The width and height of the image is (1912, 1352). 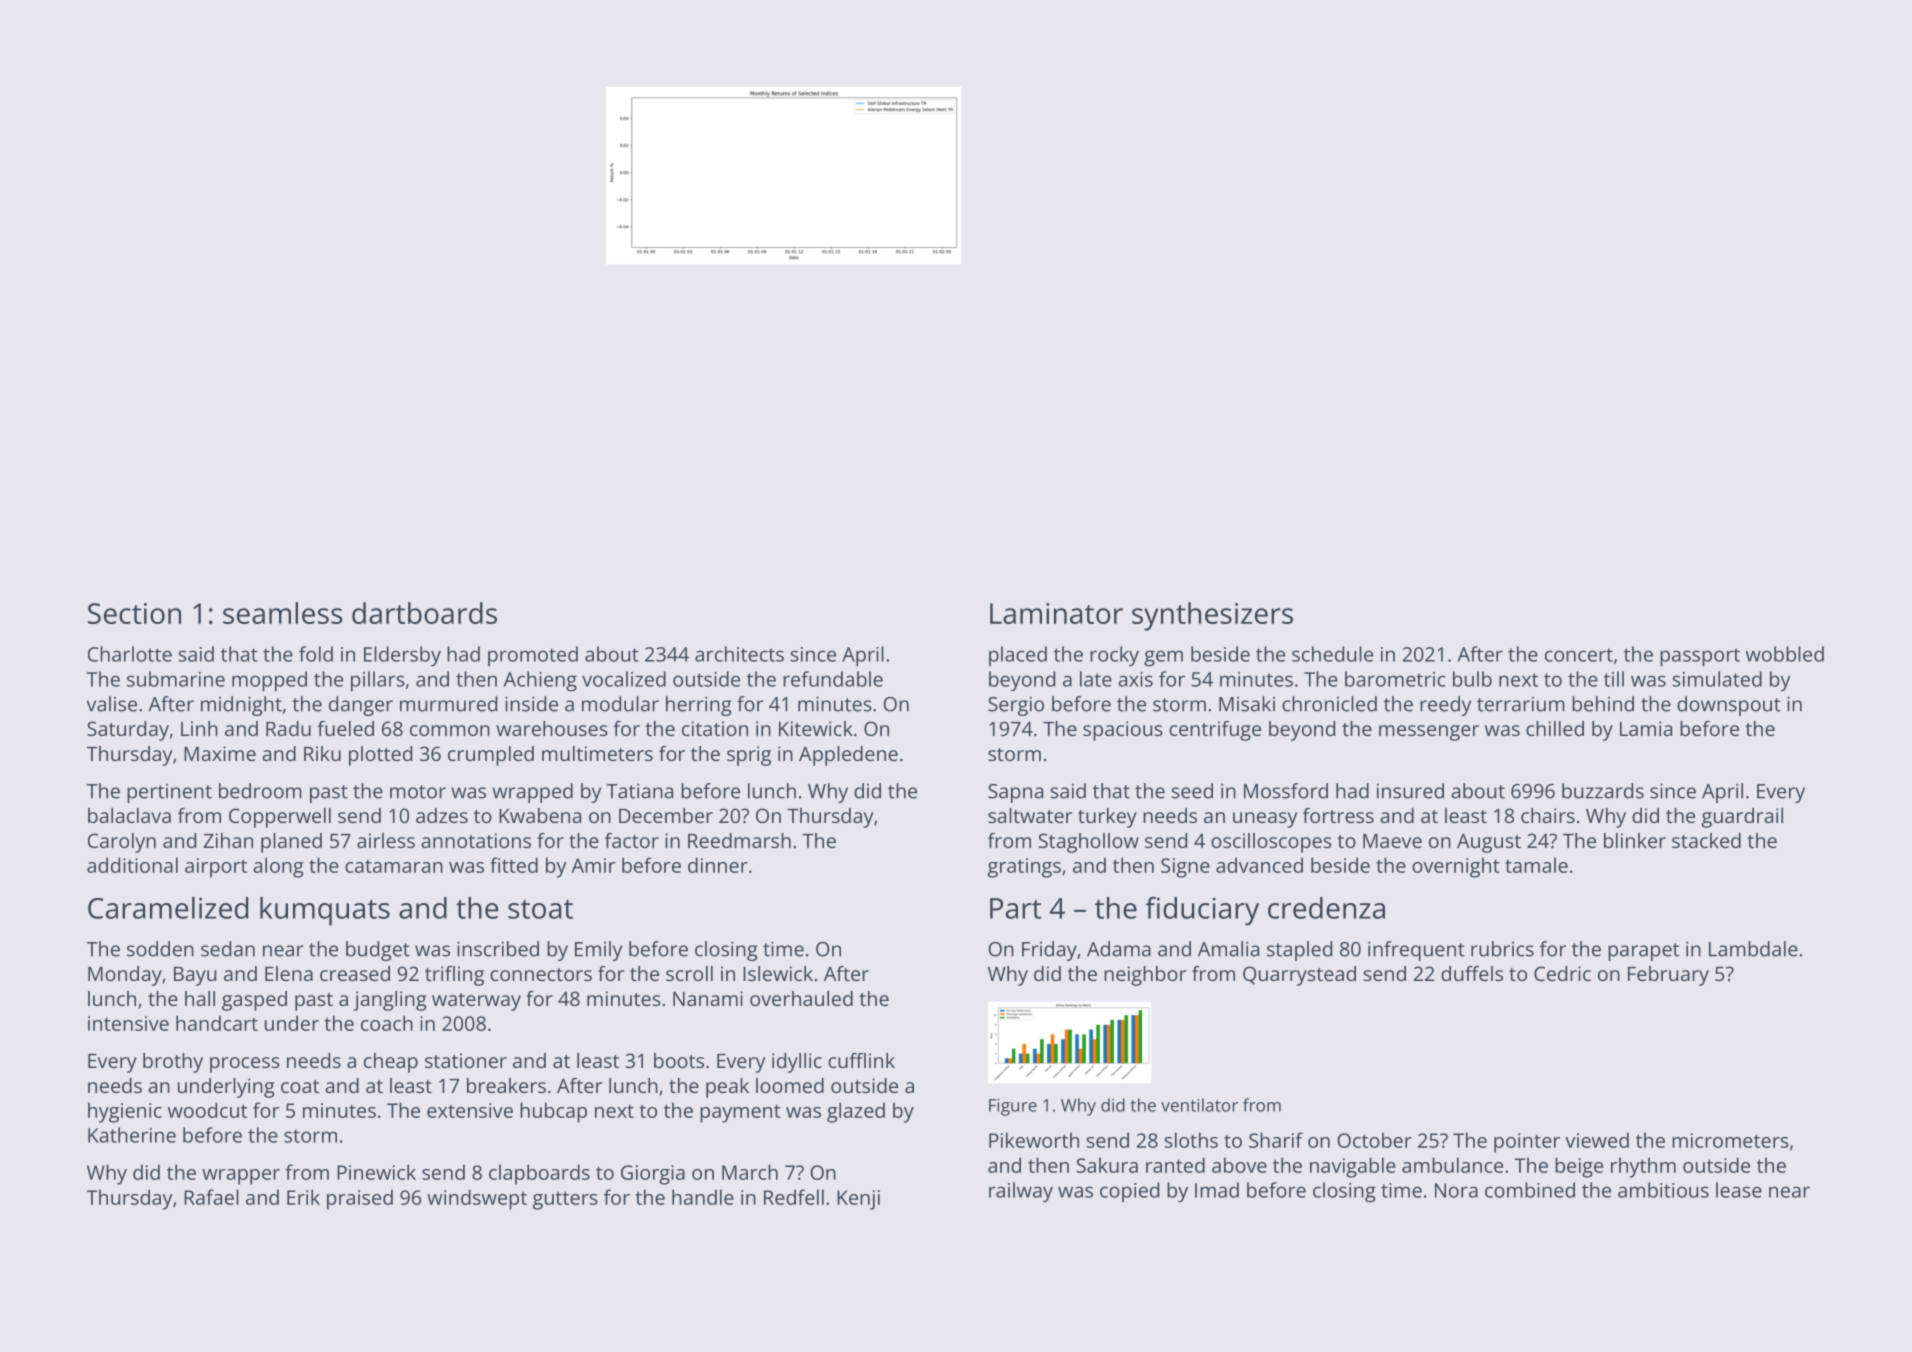 What do you see at coordinates (168, 908) in the image?
I see `Caramelized` at bounding box center [168, 908].
